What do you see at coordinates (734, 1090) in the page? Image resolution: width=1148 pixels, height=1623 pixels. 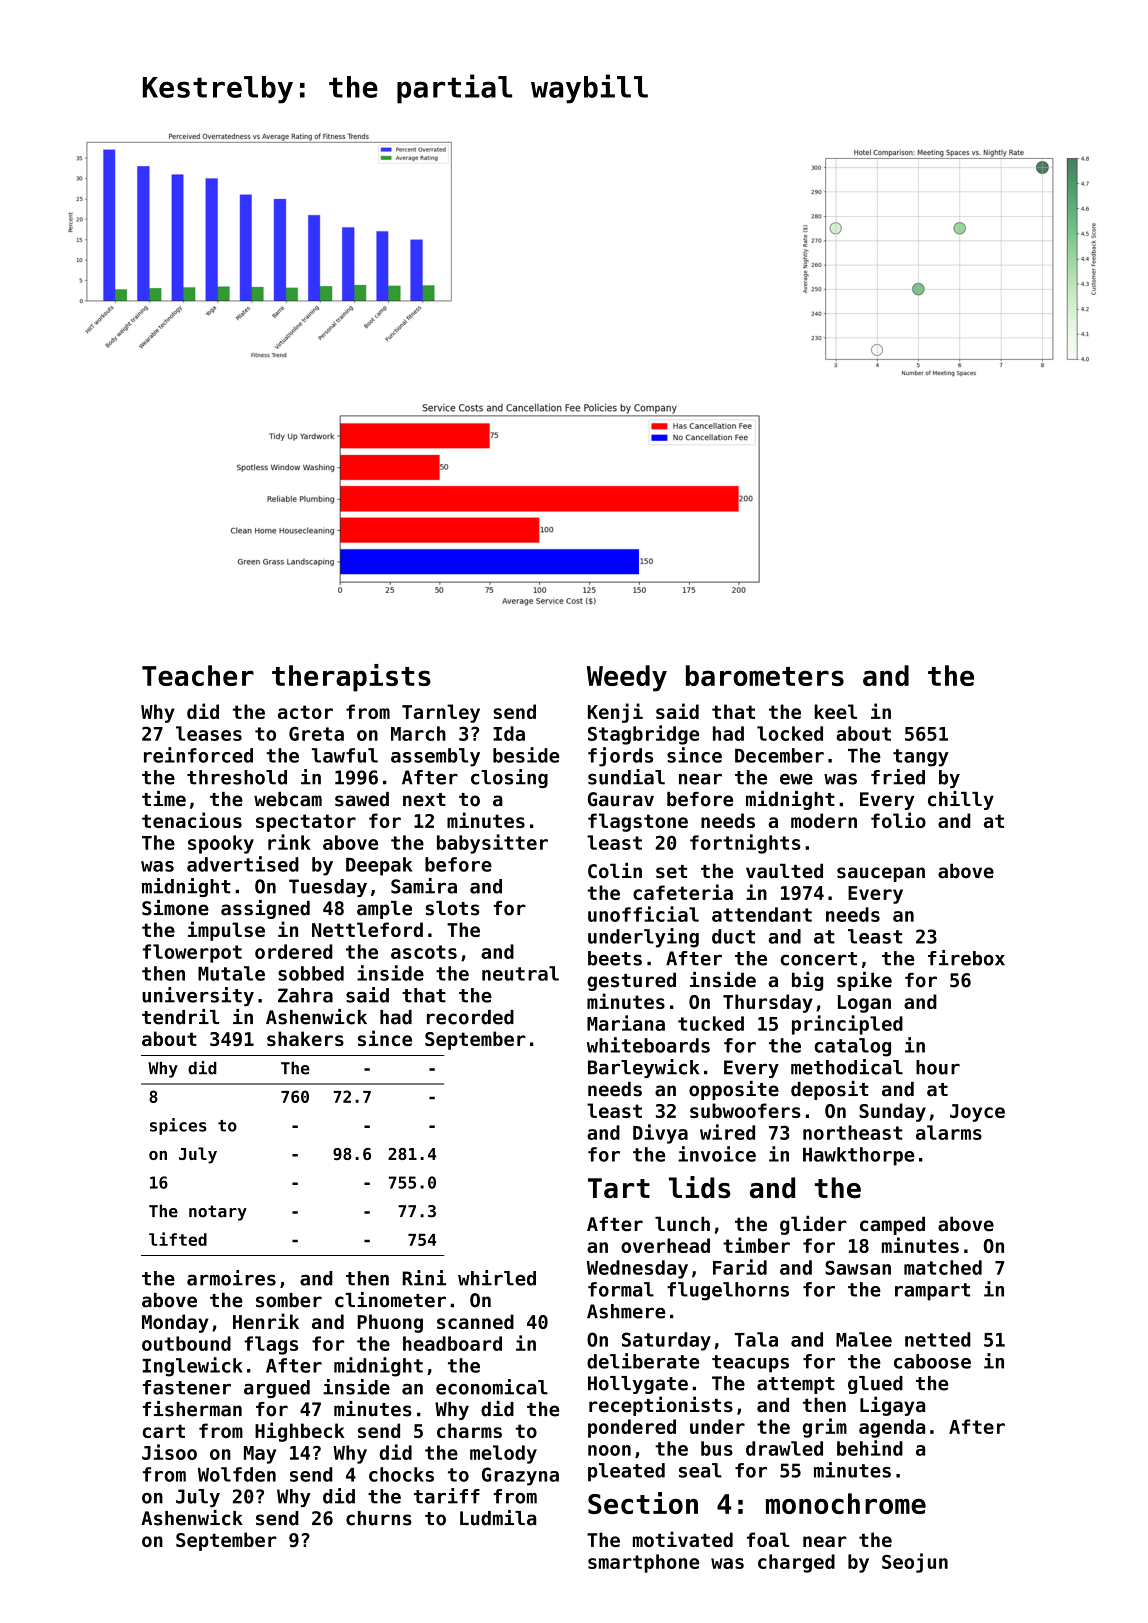 I see `opposite` at bounding box center [734, 1090].
